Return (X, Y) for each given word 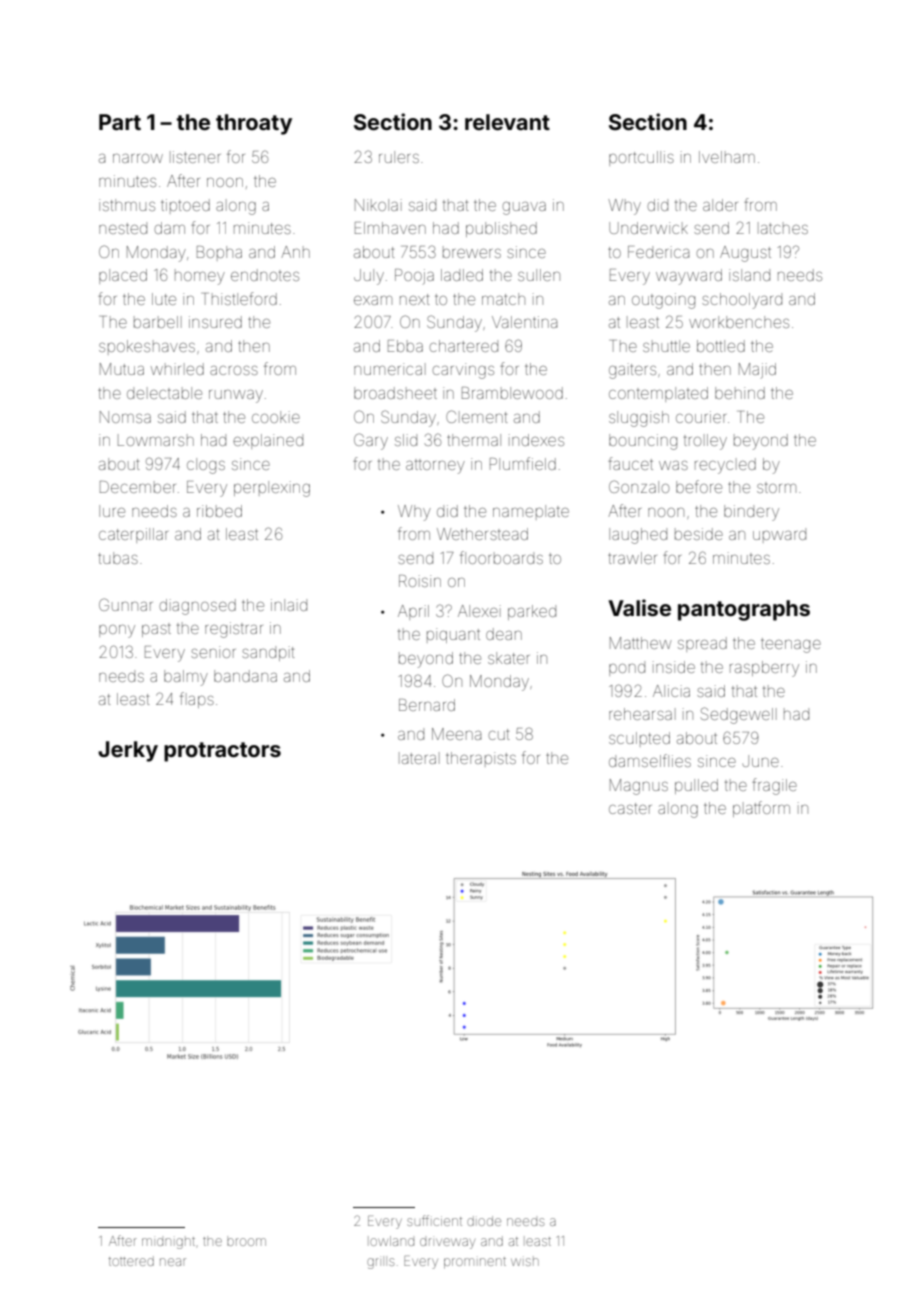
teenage (791, 645)
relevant (507, 122)
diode (484, 1221)
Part (120, 122)
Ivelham (727, 157)
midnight (168, 1243)
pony (117, 631)
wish (525, 1262)
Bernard (427, 705)
